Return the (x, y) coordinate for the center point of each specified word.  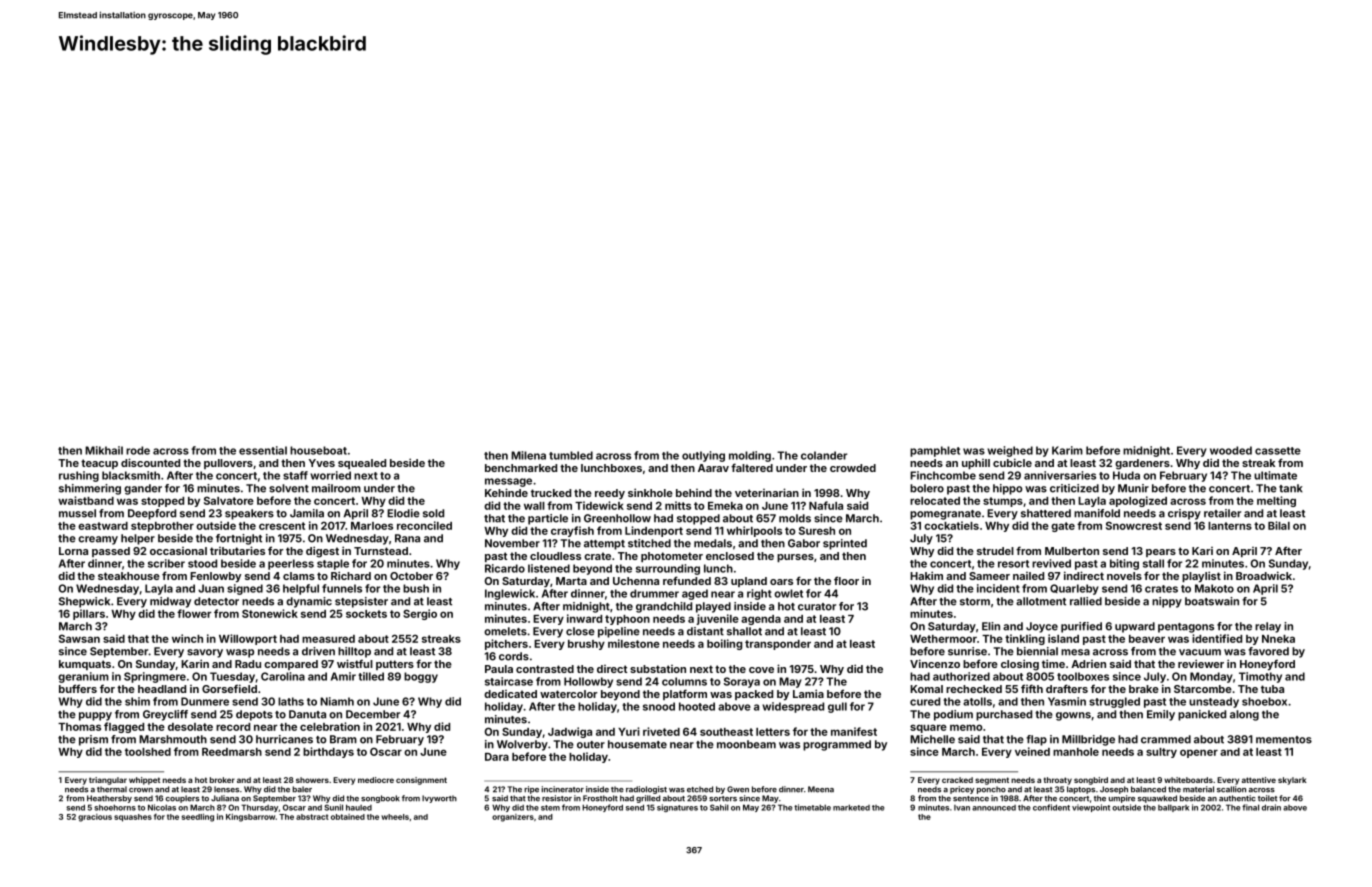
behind (694, 493)
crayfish (572, 531)
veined (1032, 751)
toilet (1267, 798)
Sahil (719, 807)
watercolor (569, 694)
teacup (99, 464)
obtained (348, 817)
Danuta (307, 714)
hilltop (354, 652)
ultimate (1275, 475)
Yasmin (1067, 701)
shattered (1046, 513)
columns (684, 681)
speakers (249, 514)
